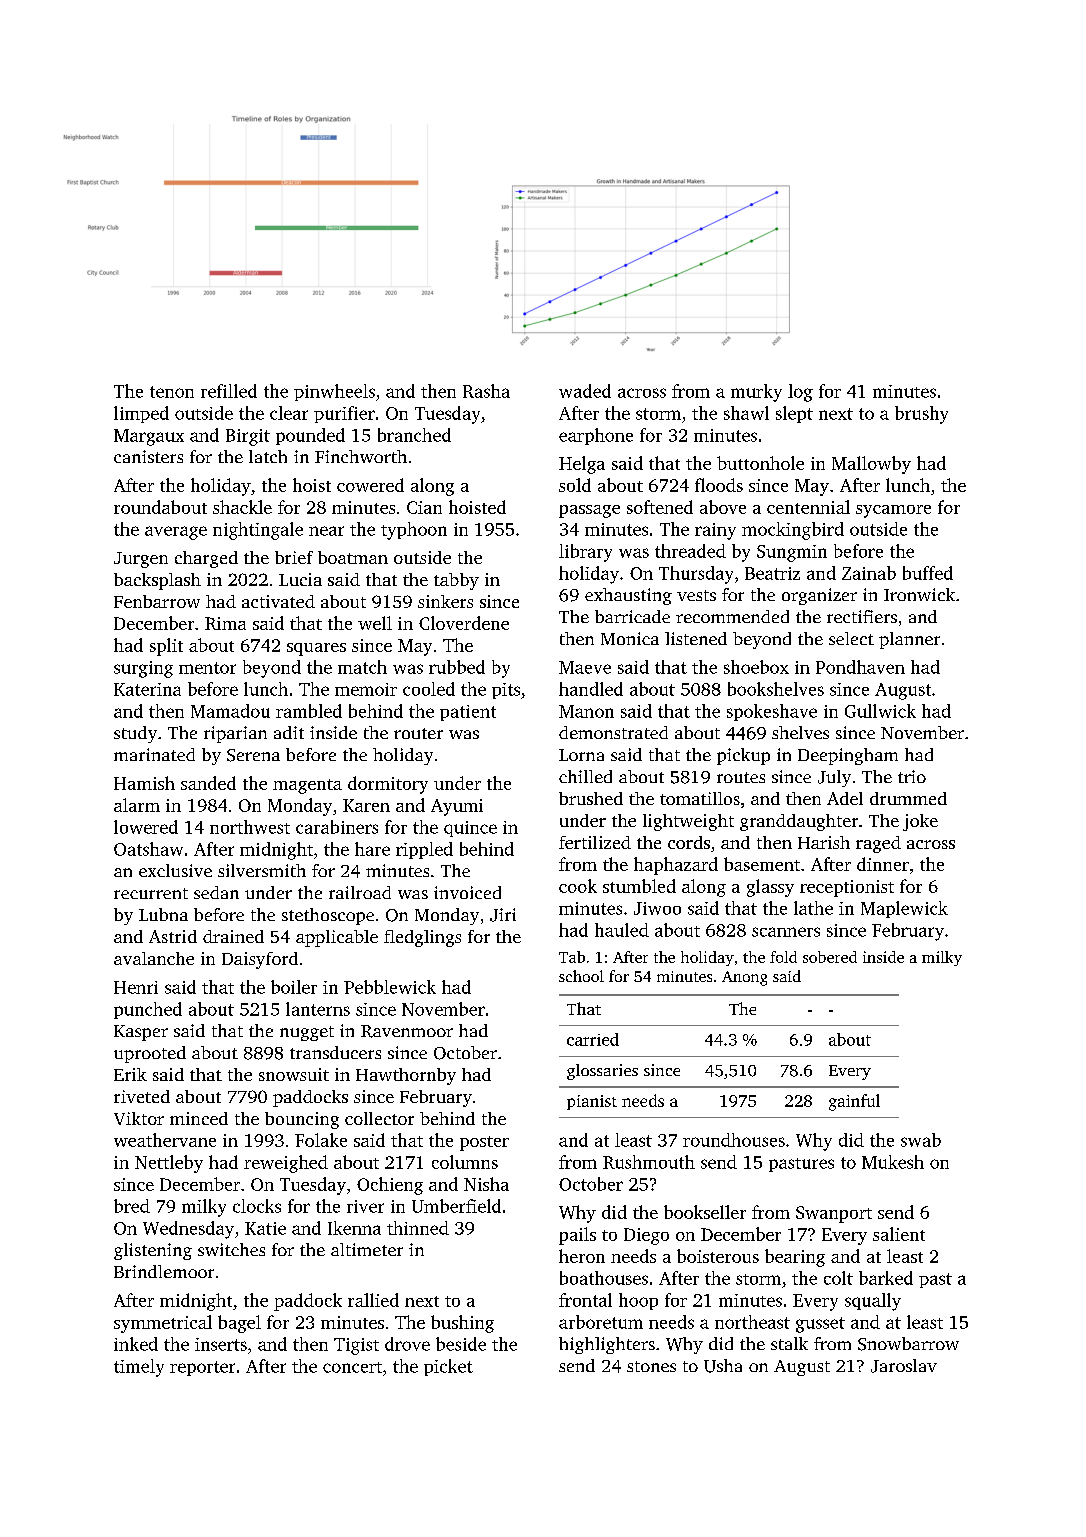 The width and height of the page is (1086, 1537). Describe the element at coordinates (407, 1031) in the page. I see `Ravenmoor` at that location.
